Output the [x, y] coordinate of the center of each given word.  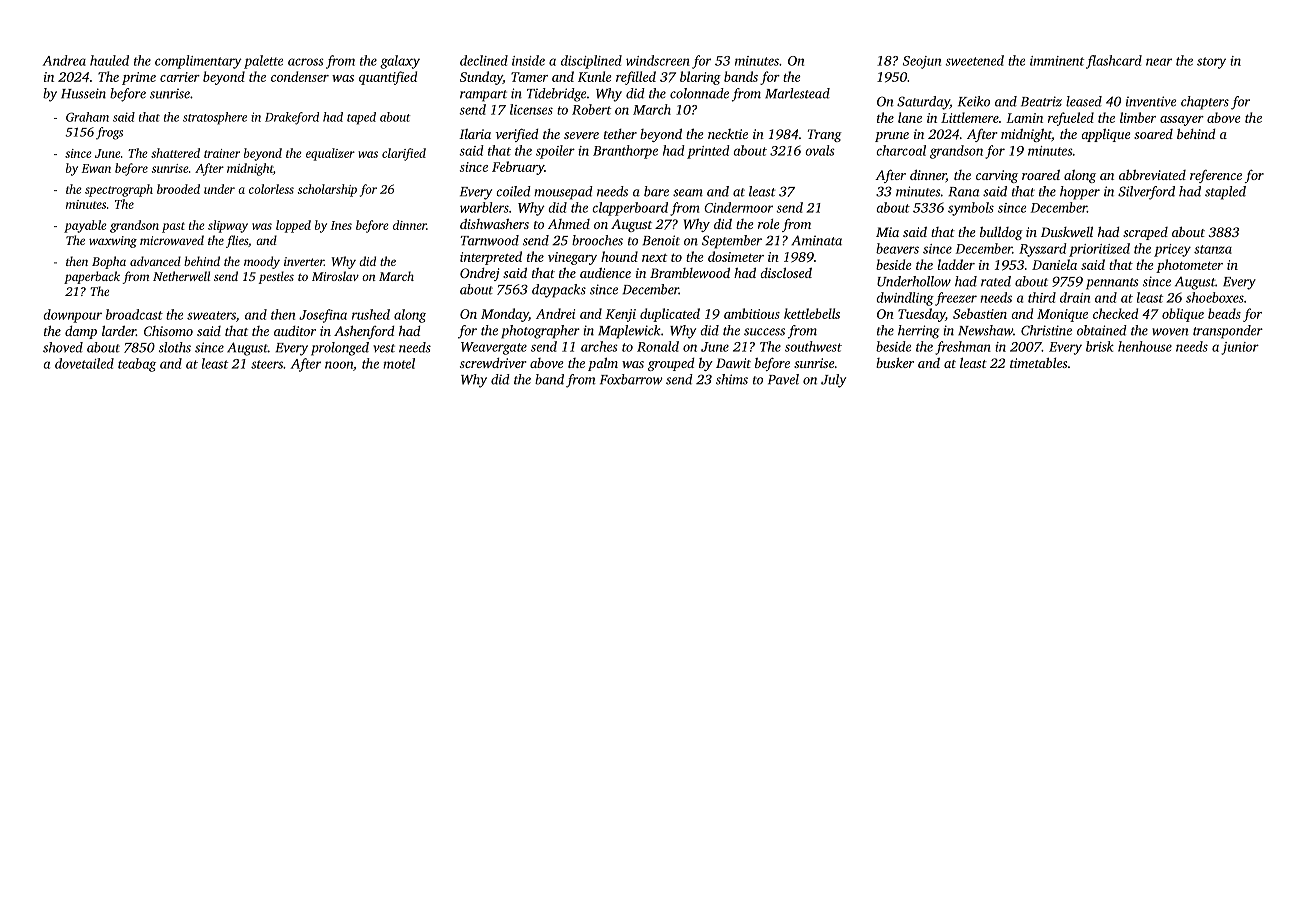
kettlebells [812, 313]
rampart [483, 96]
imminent [1057, 61]
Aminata [816, 240]
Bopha [109, 262]
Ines [341, 225]
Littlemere [970, 117]
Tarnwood [490, 240]
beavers [897, 248]
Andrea [64, 60]
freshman [963, 348]
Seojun [922, 62]
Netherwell [181, 276]
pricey [1172, 250]
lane [910, 117]
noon [339, 365]
